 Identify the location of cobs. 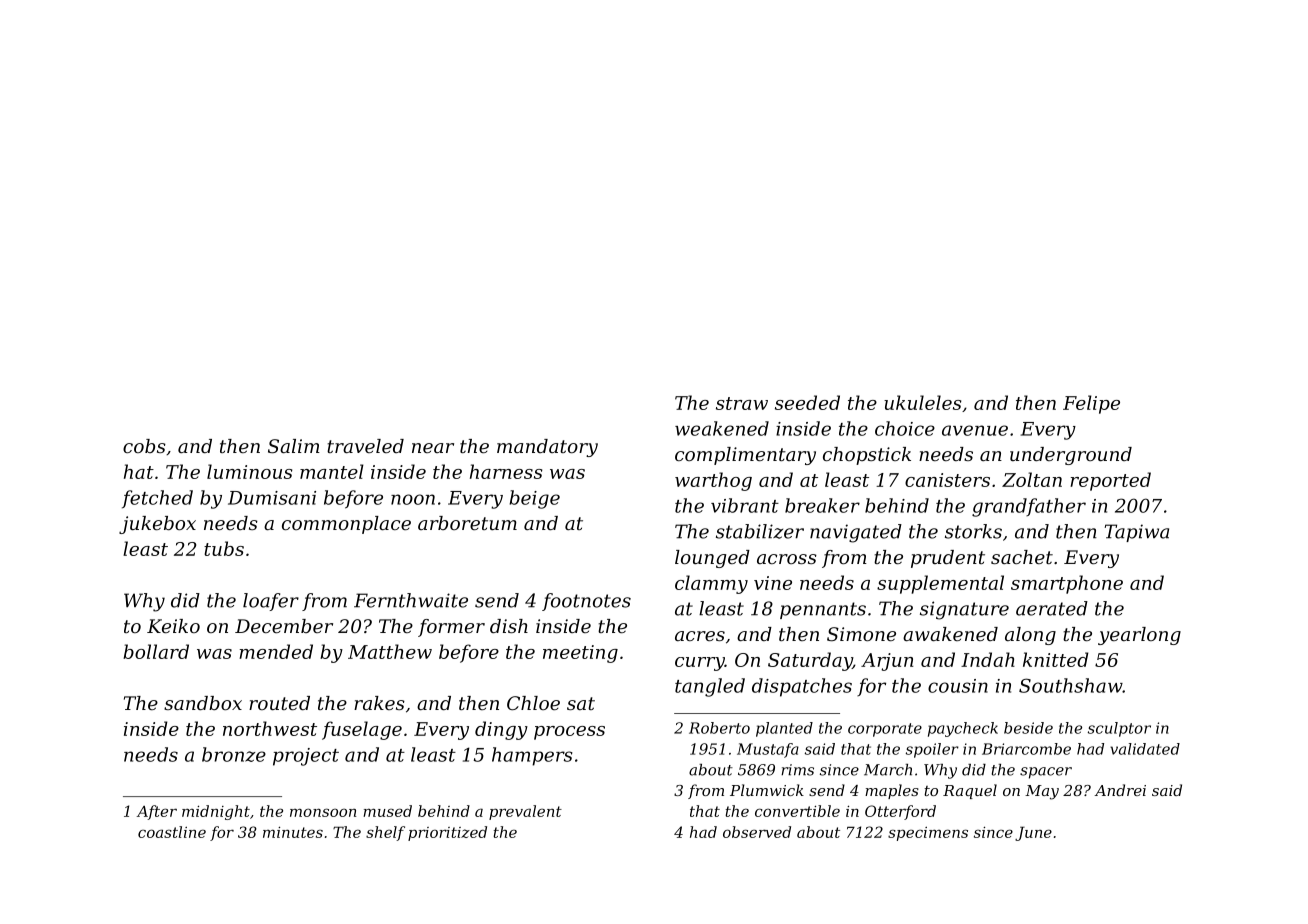
(144, 446).
